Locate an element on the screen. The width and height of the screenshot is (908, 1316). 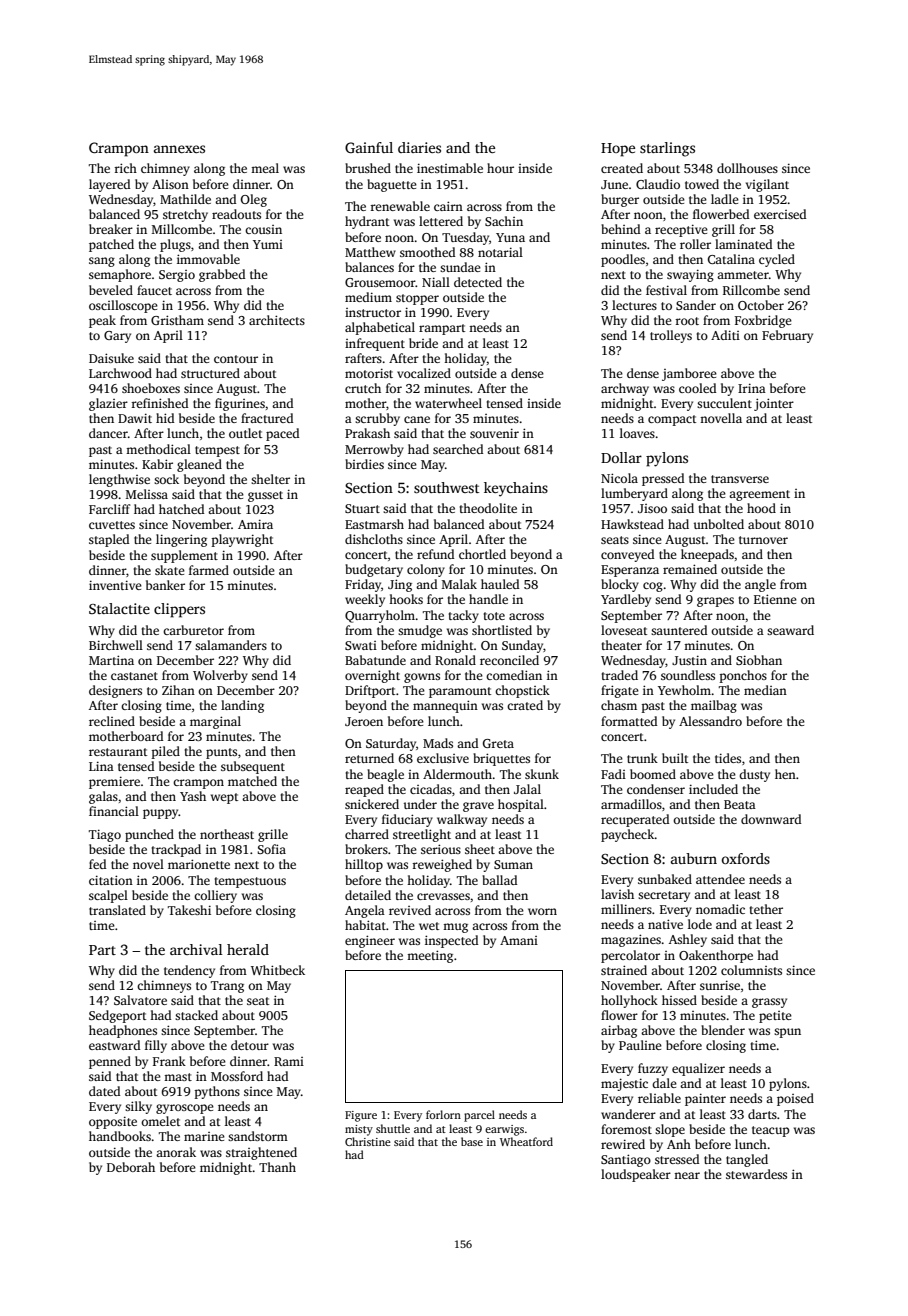
near is located at coordinates (687, 1175).
